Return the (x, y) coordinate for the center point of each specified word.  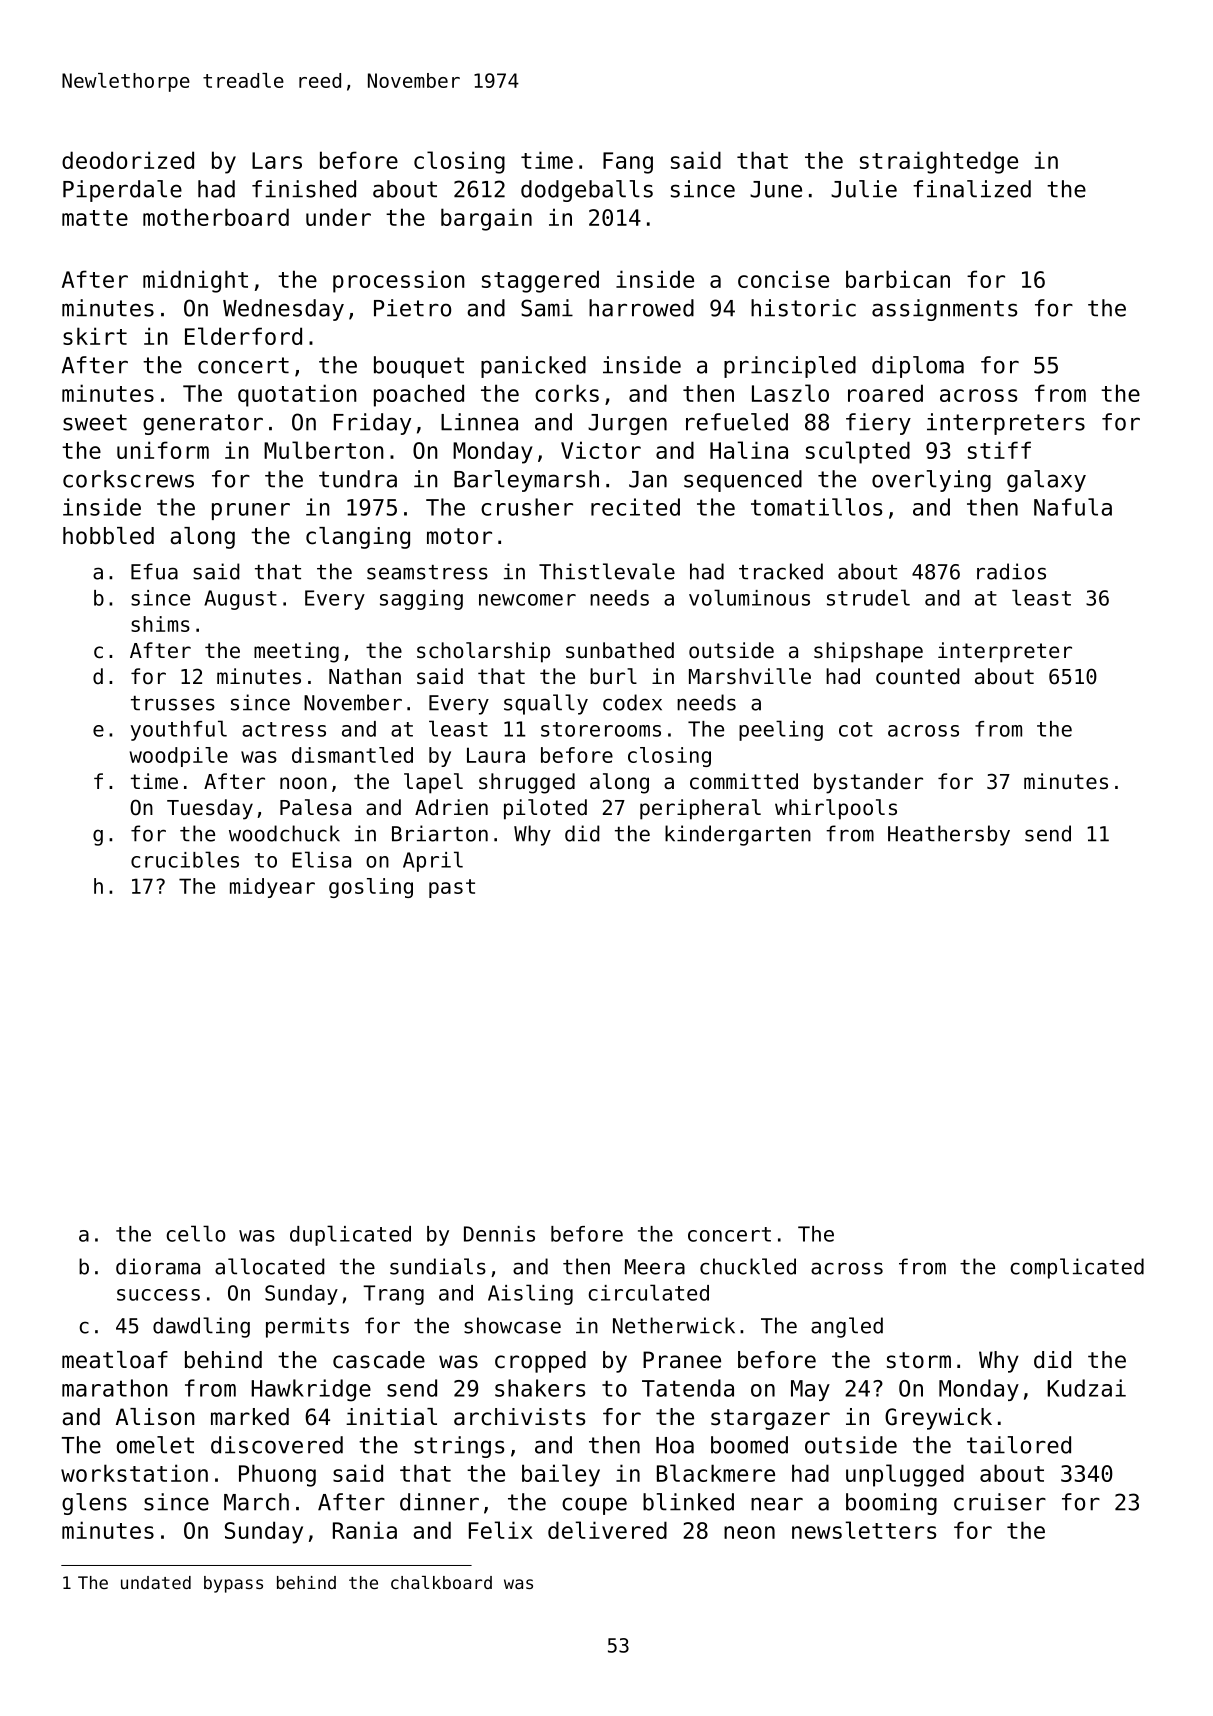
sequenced (743, 481)
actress (284, 729)
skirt (95, 336)
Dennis (499, 1234)
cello (196, 1233)
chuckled (748, 1266)
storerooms (601, 729)
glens (94, 1504)
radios (1011, 571)
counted (918, 676)
